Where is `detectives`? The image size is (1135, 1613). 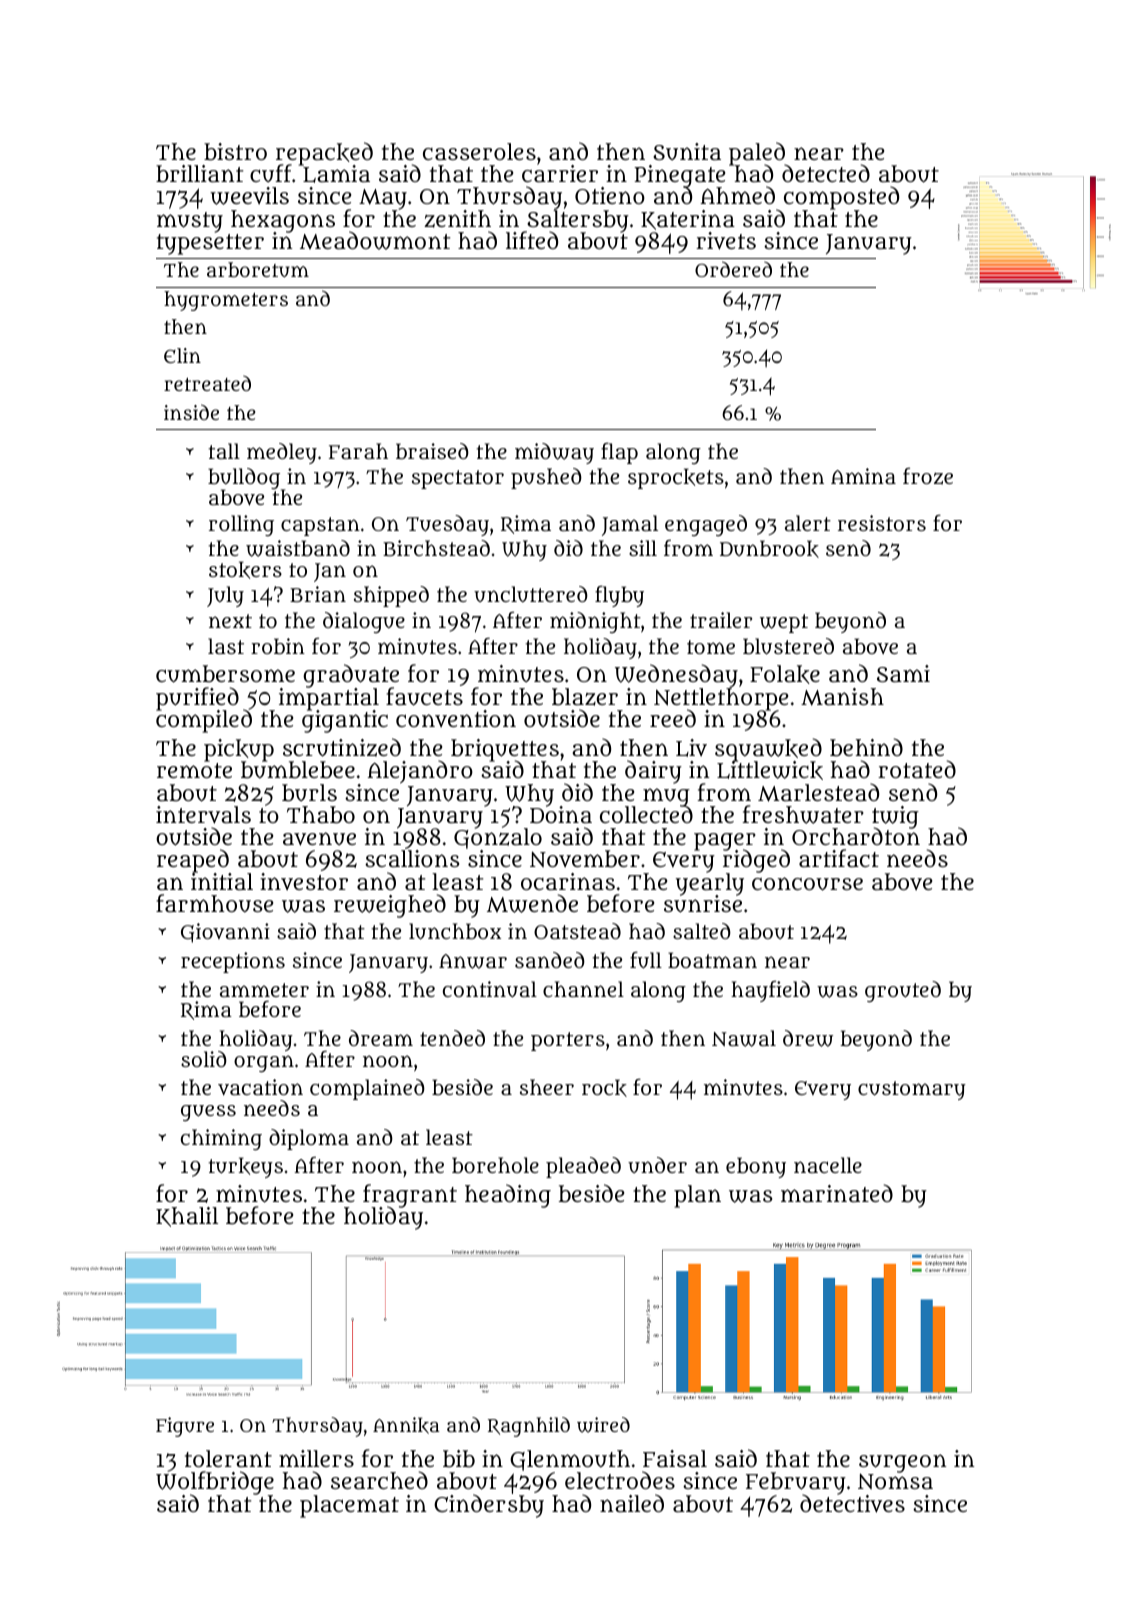
detectives is located at coordinates (852, 1504).
